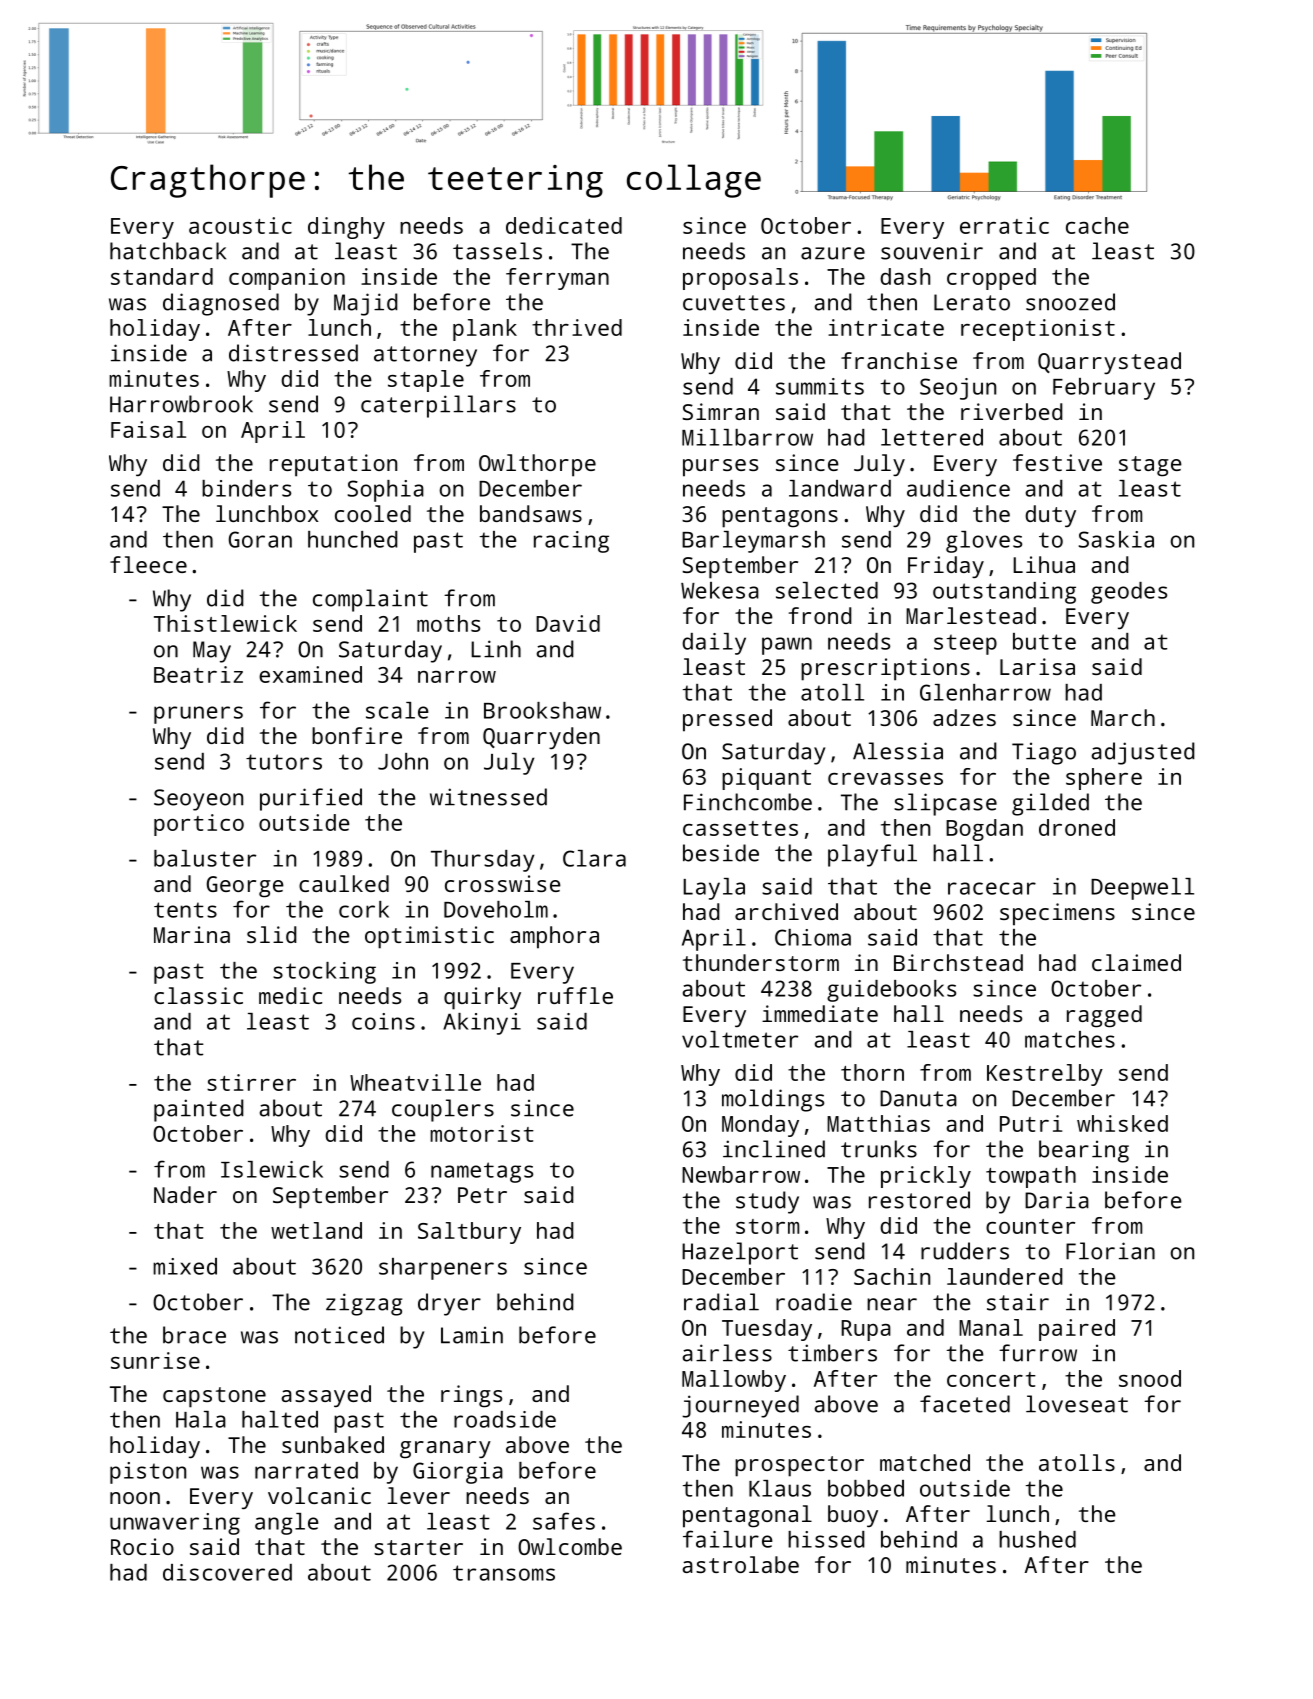 This page has height=1699, width=1313. I want to click on Deepwell, so click(1142, 889).
